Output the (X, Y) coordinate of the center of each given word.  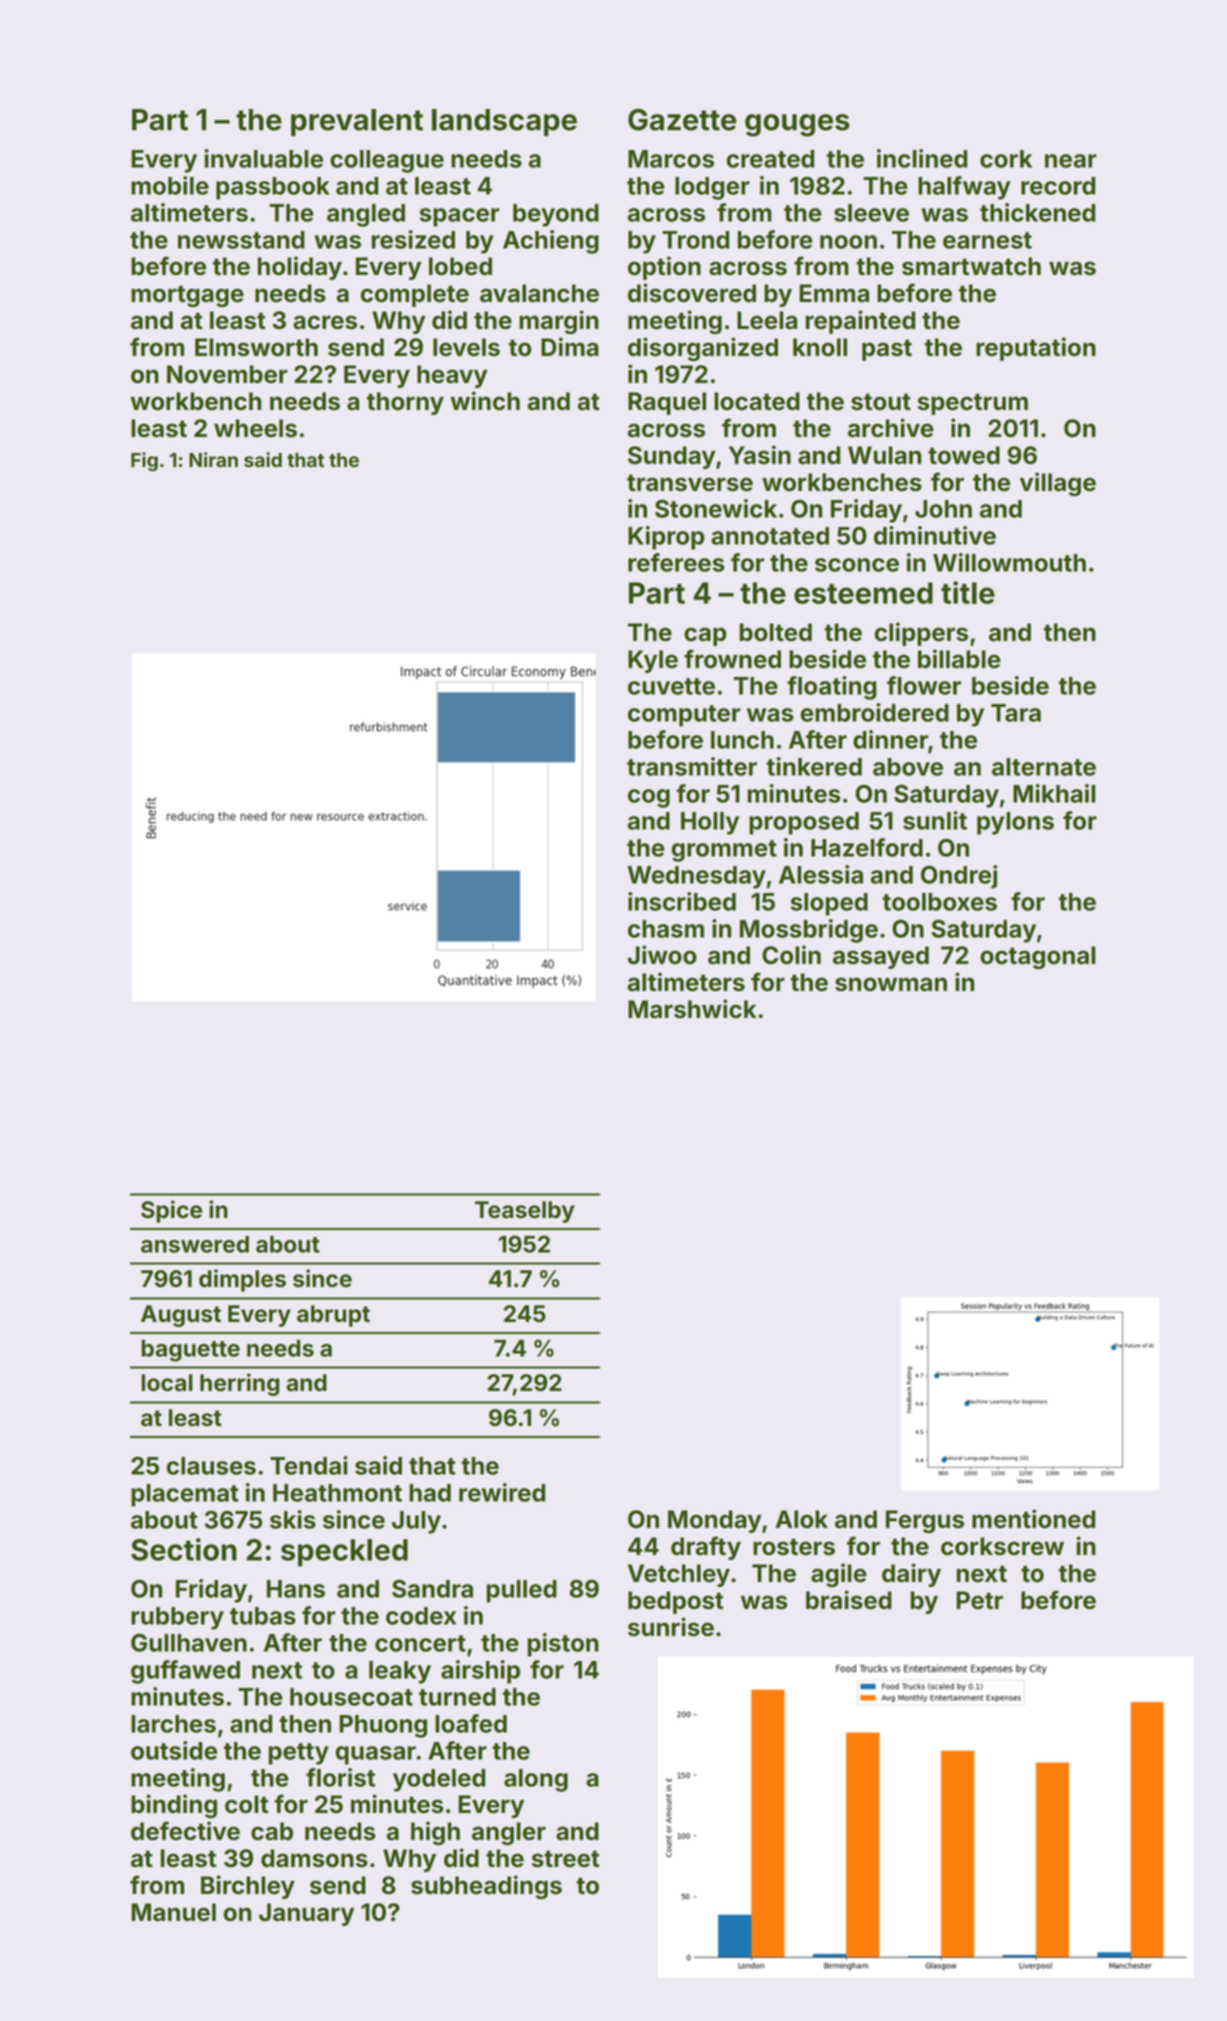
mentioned (1033, 1519)
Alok (801, 1519)
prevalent (357, 122)
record (1058, 186)
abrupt (333, 1316)
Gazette (682, 119)
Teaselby (525, 1212)
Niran (213, 459)
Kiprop (666, 538)
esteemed (863, 593)
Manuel (173, 1912)
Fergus (925, 1521)
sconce (857, 565)
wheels (255, 428)
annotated (770, 536)
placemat (185, 1495)
